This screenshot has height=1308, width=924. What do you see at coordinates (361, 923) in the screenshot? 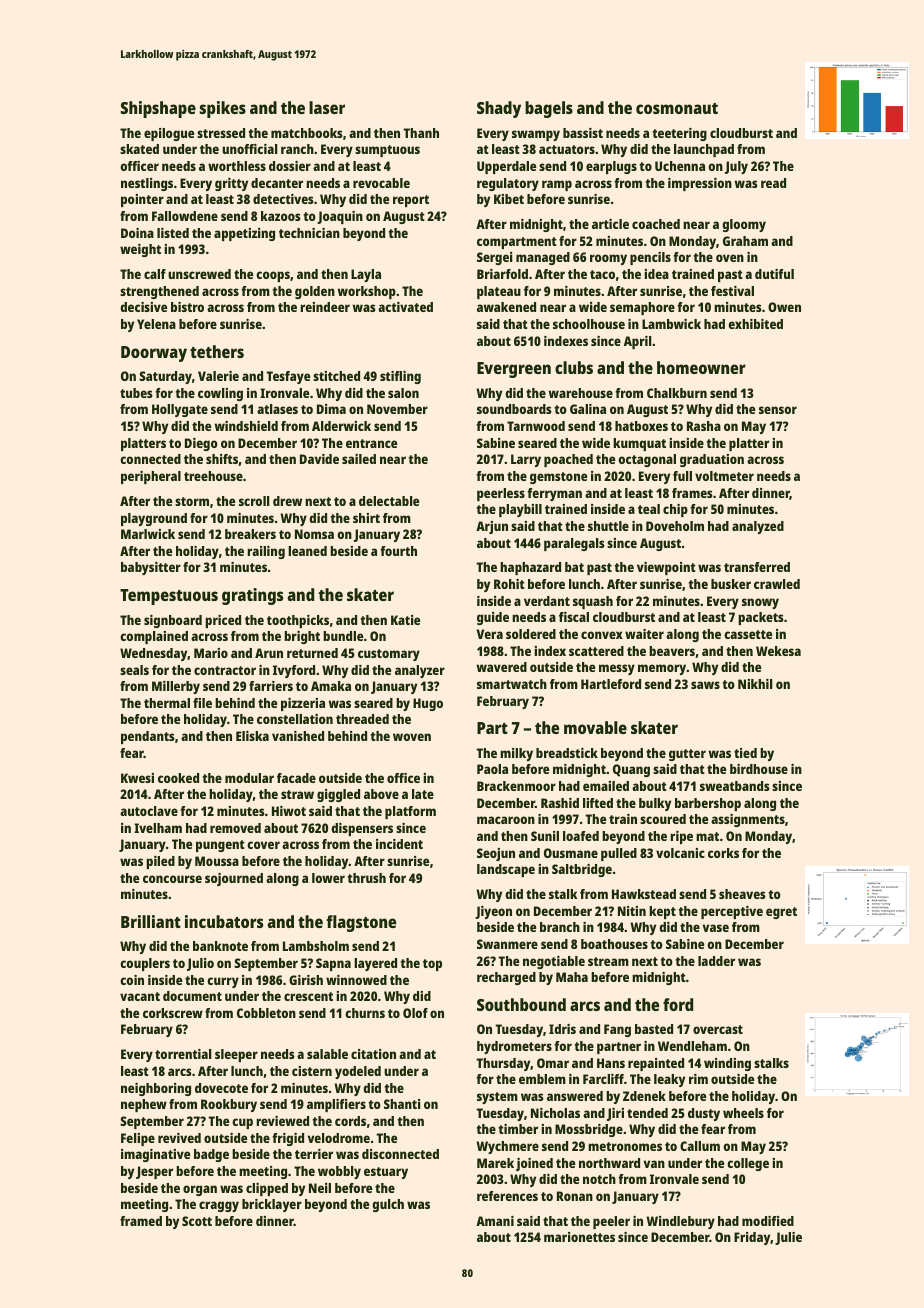
I see `flagstone` at bounding box center [361, 923].
